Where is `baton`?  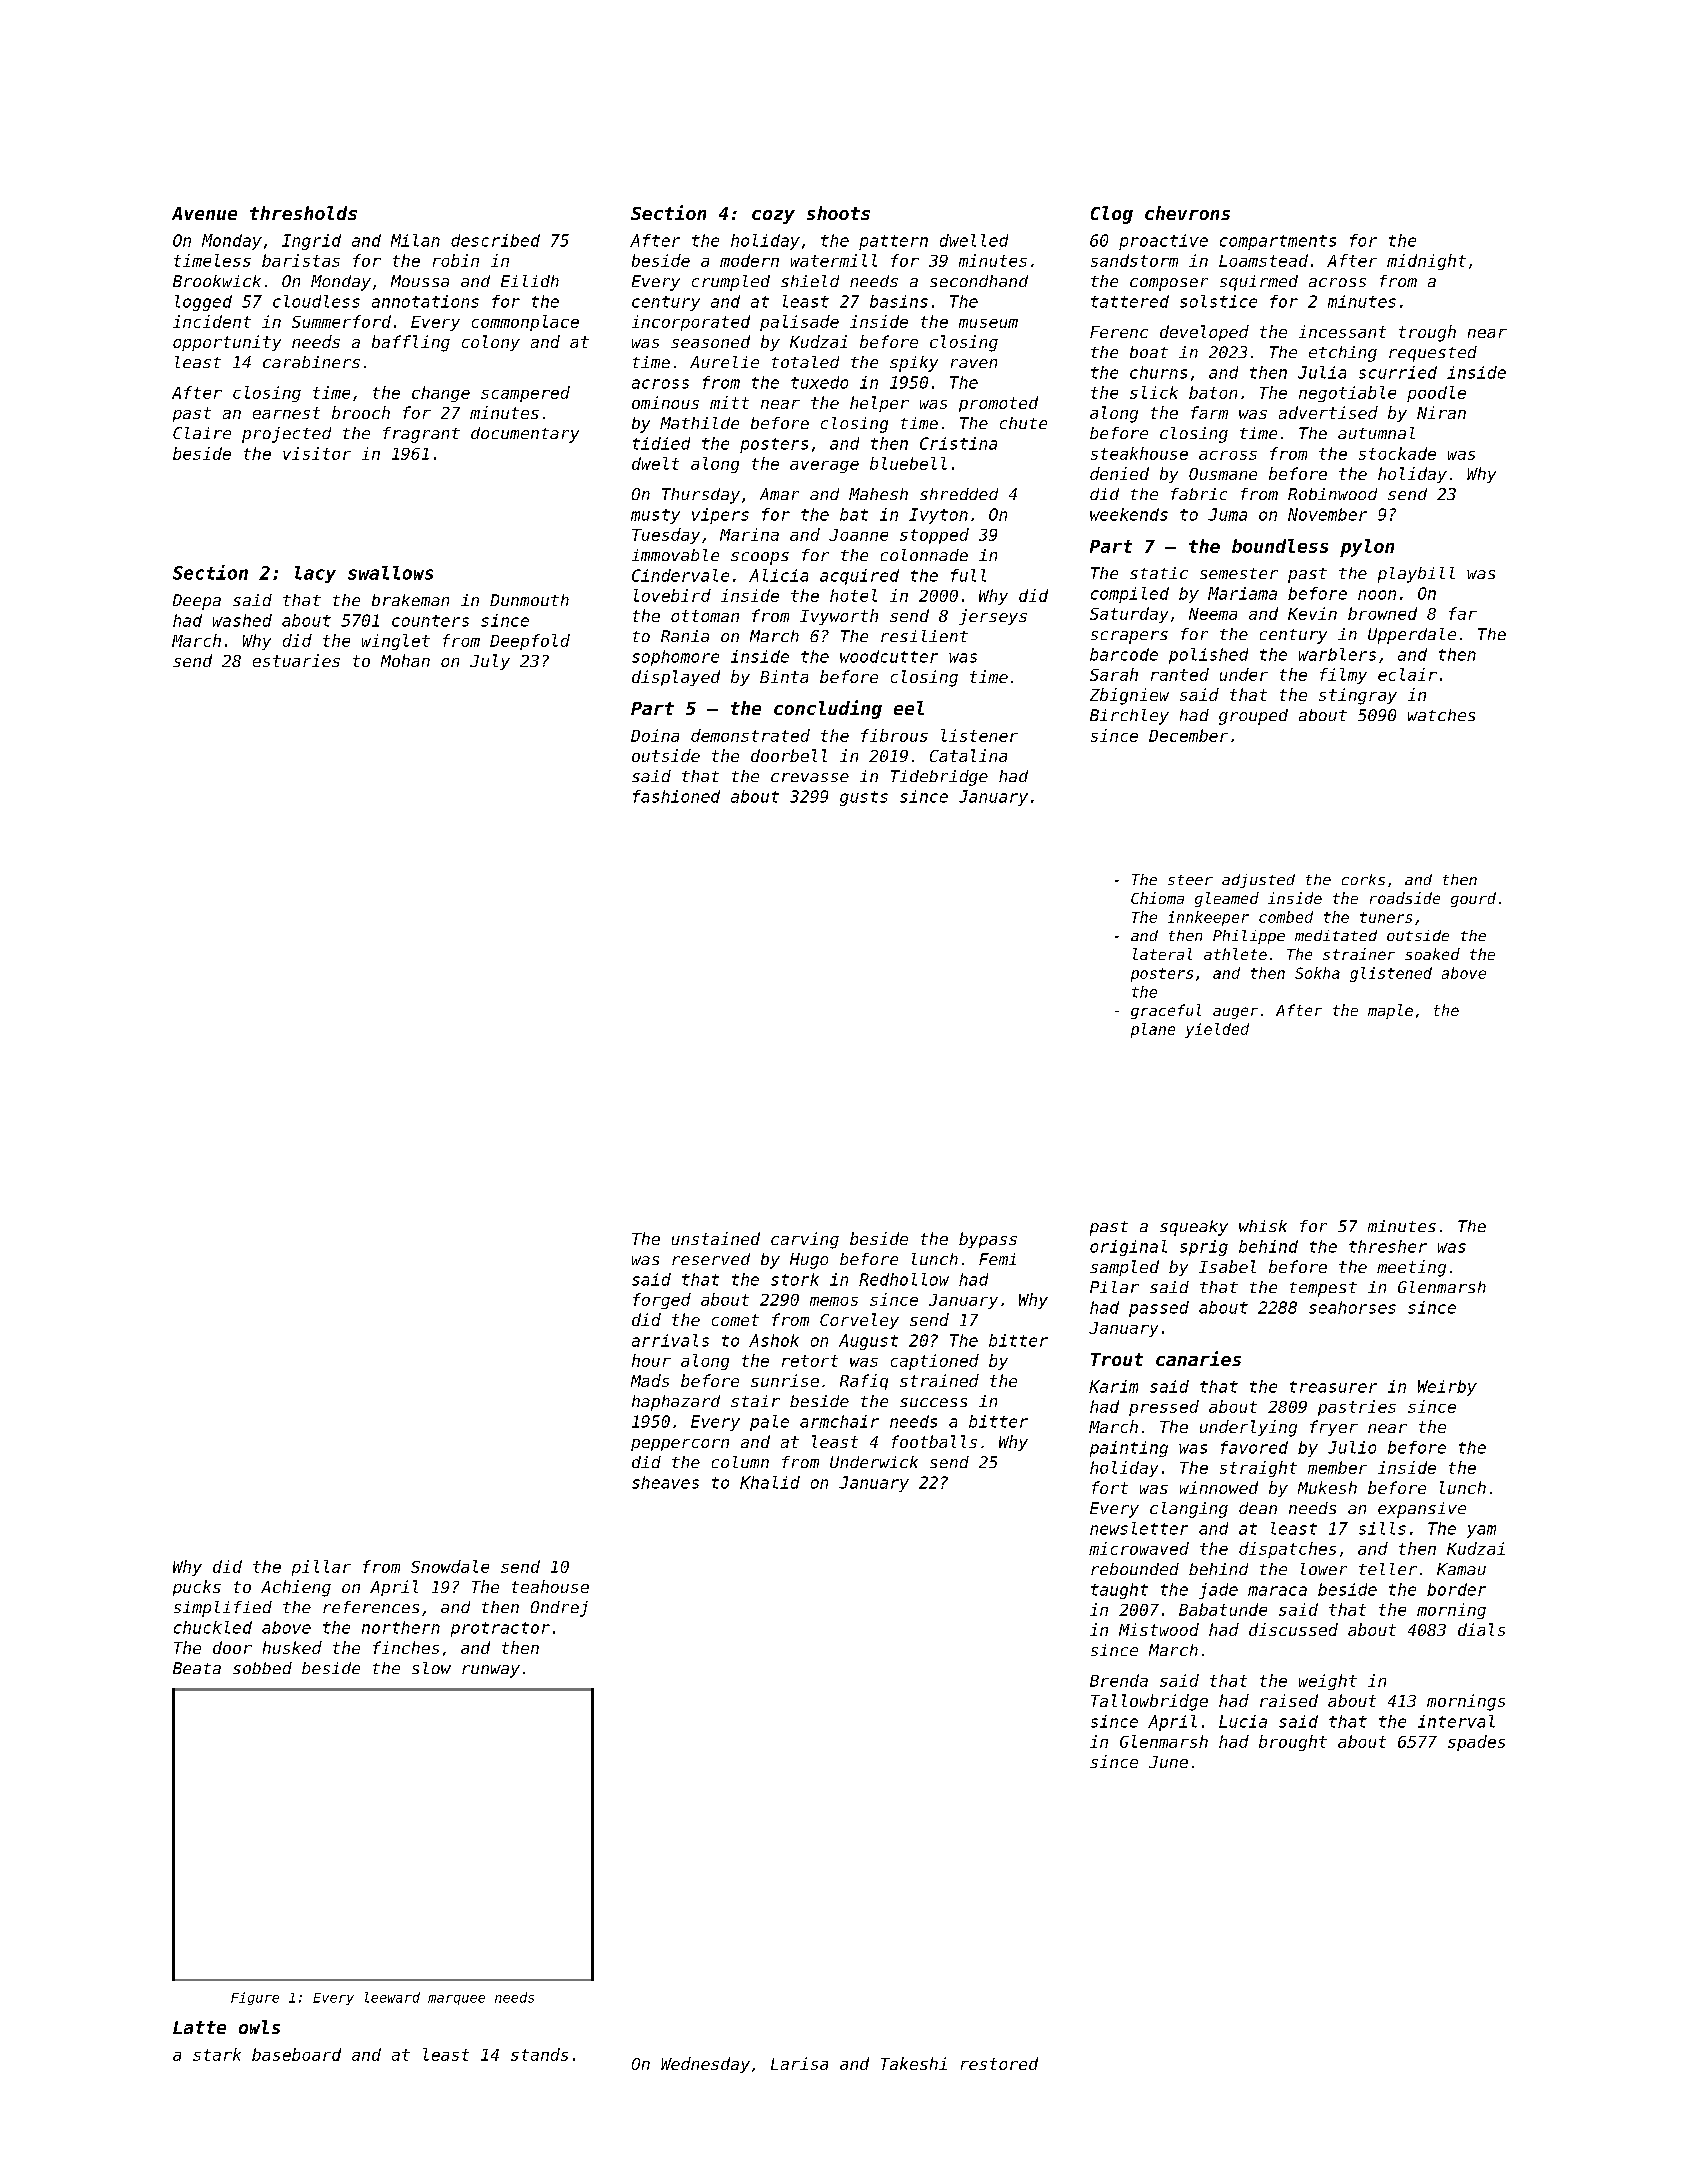 baton is located at coordinates (1213, 392).
